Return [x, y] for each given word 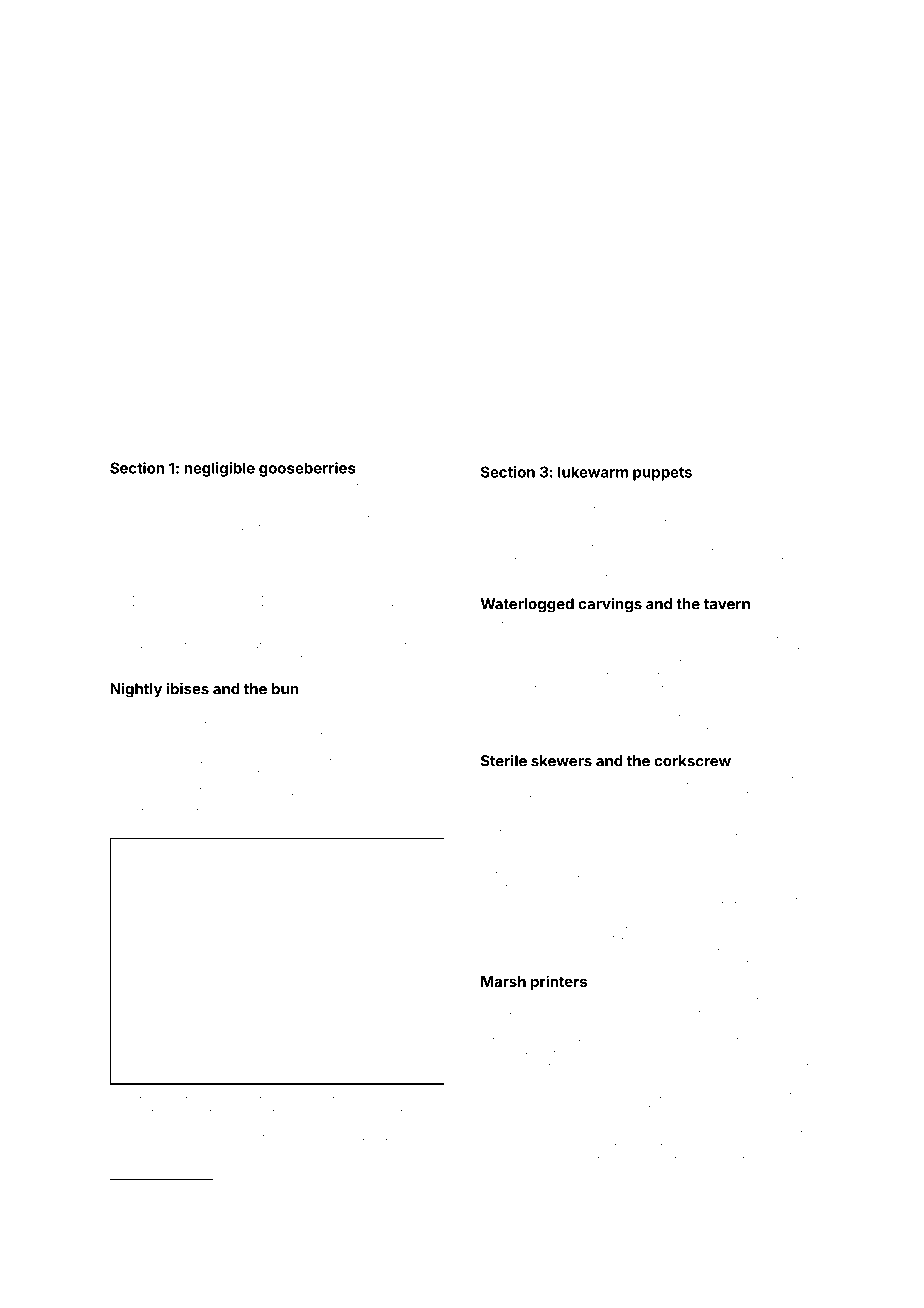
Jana [748, 874]
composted [769, 548]
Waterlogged [527, 605]
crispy [495, 1029]
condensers [777, 1120]
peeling [157, 1100]
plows [125, 552]
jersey [124, 761]
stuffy [425, 787]
